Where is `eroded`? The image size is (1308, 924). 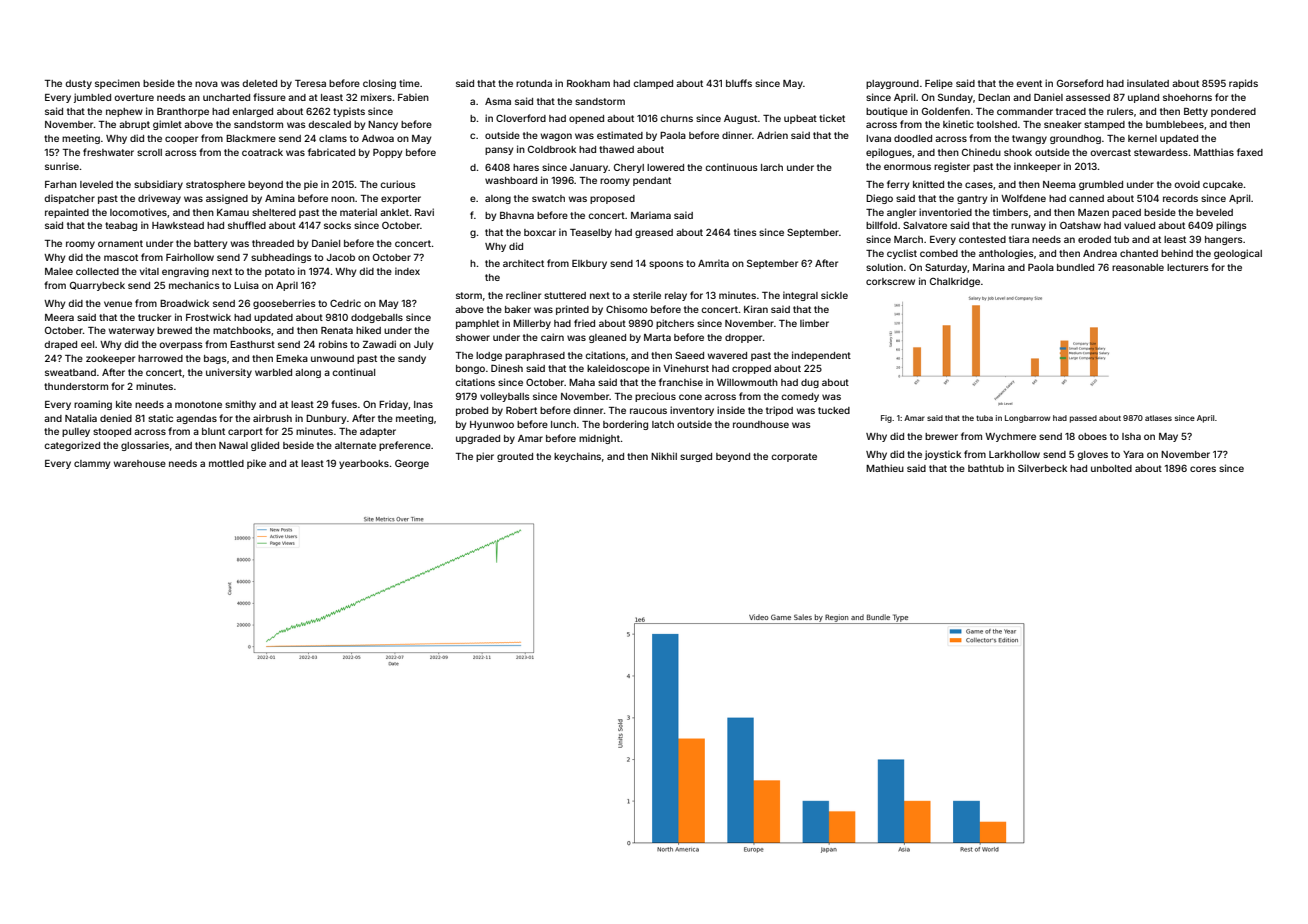
eroded is located at coordinates (1094, 239).
